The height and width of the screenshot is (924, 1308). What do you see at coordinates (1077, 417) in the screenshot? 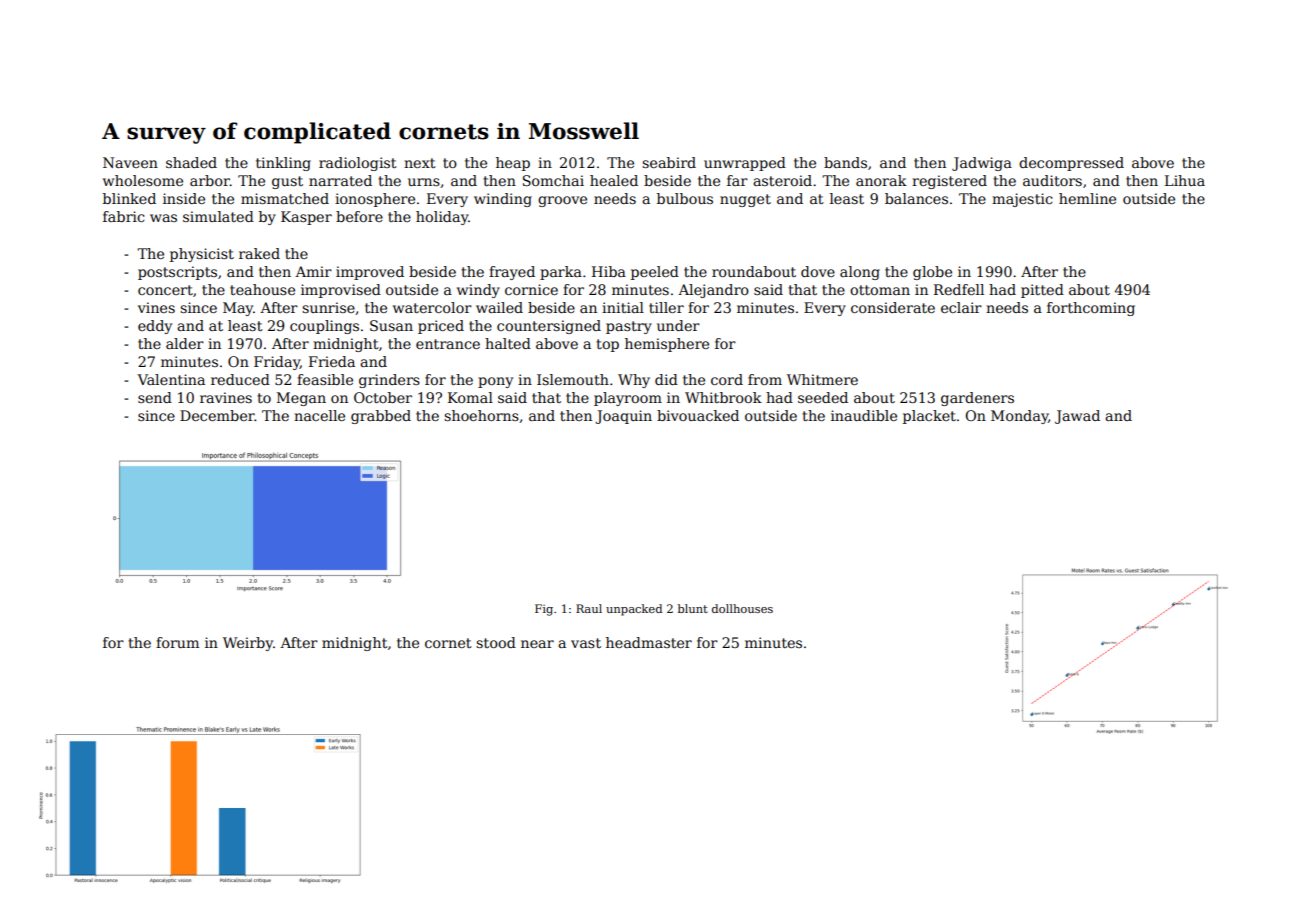
I see `Jawad` at bounding box center [1077, 417].
